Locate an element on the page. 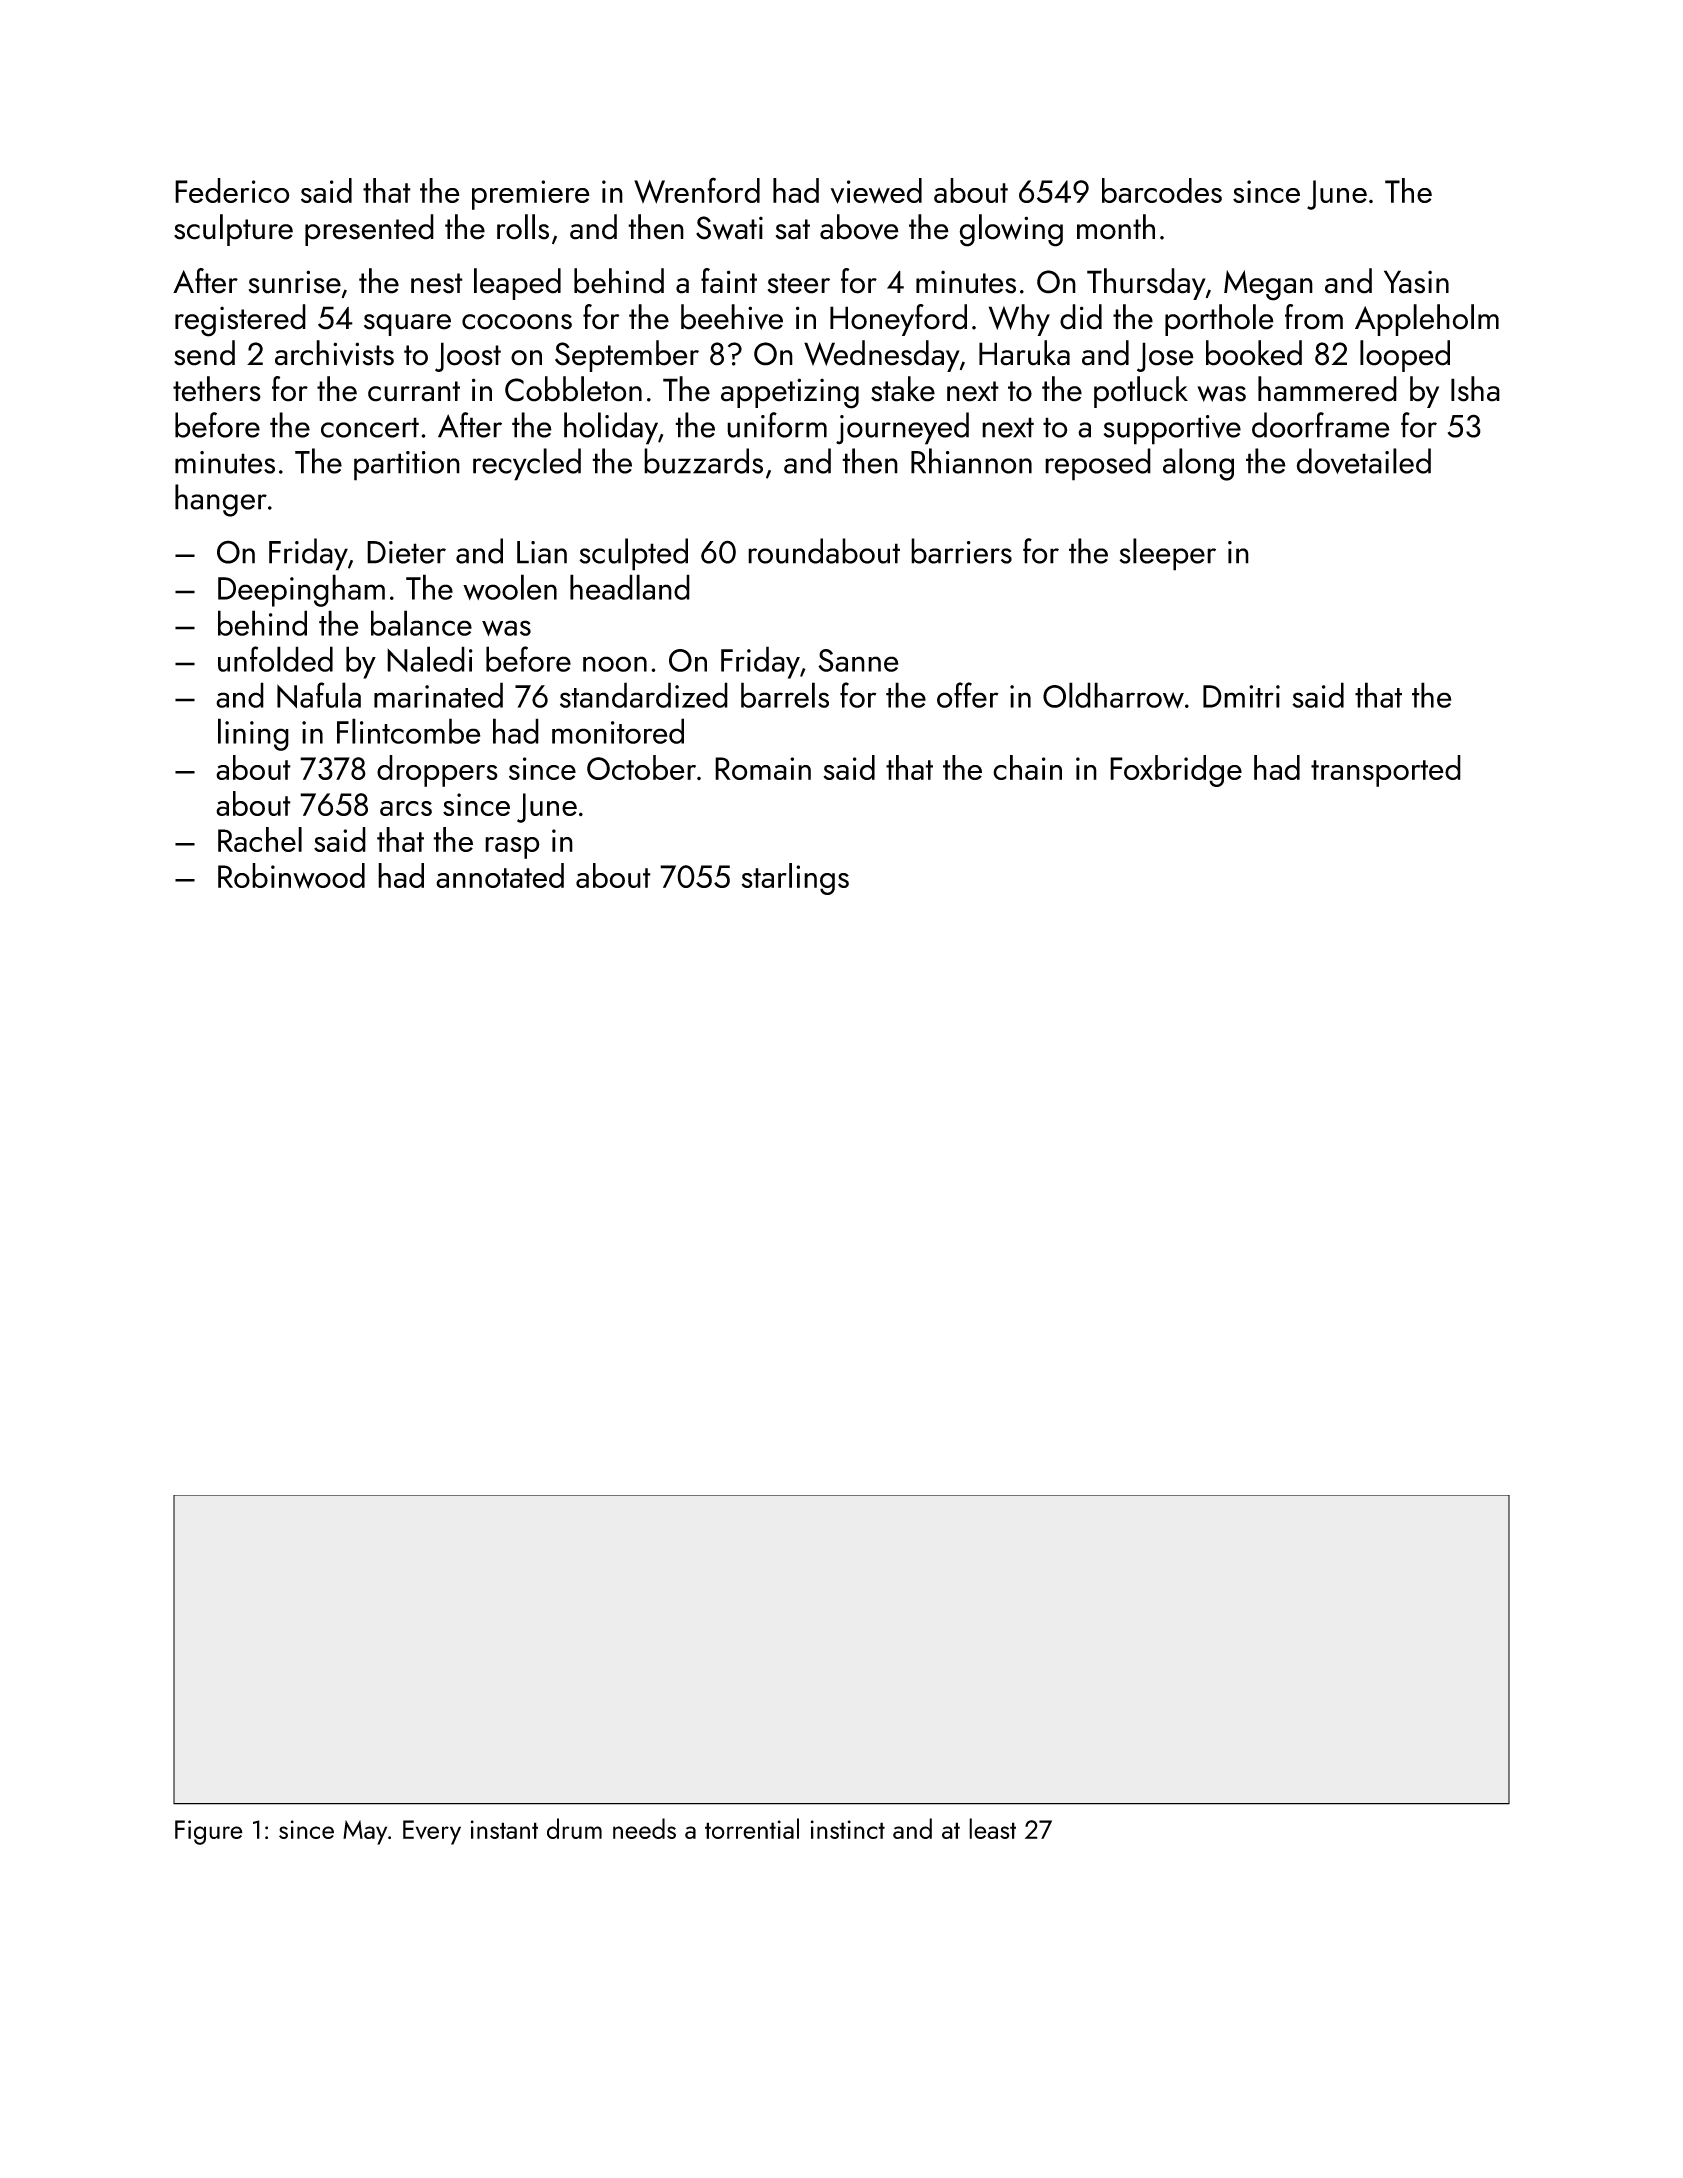 The height and width of the document is (2178, 1683). Figure is located at coordinates (209, 1832).
